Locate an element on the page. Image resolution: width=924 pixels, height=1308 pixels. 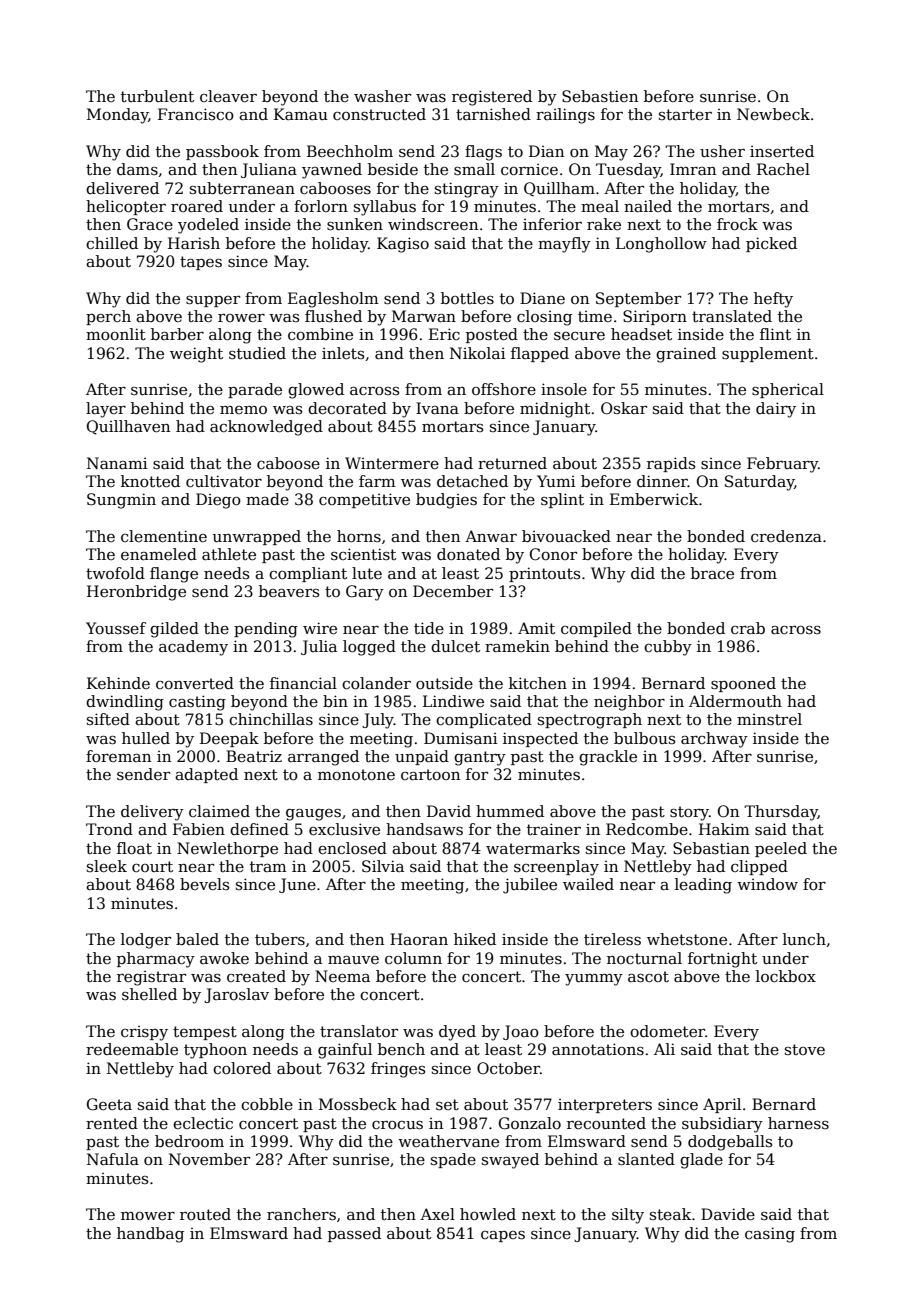
handbag is located at coordinates (150, 1235).
